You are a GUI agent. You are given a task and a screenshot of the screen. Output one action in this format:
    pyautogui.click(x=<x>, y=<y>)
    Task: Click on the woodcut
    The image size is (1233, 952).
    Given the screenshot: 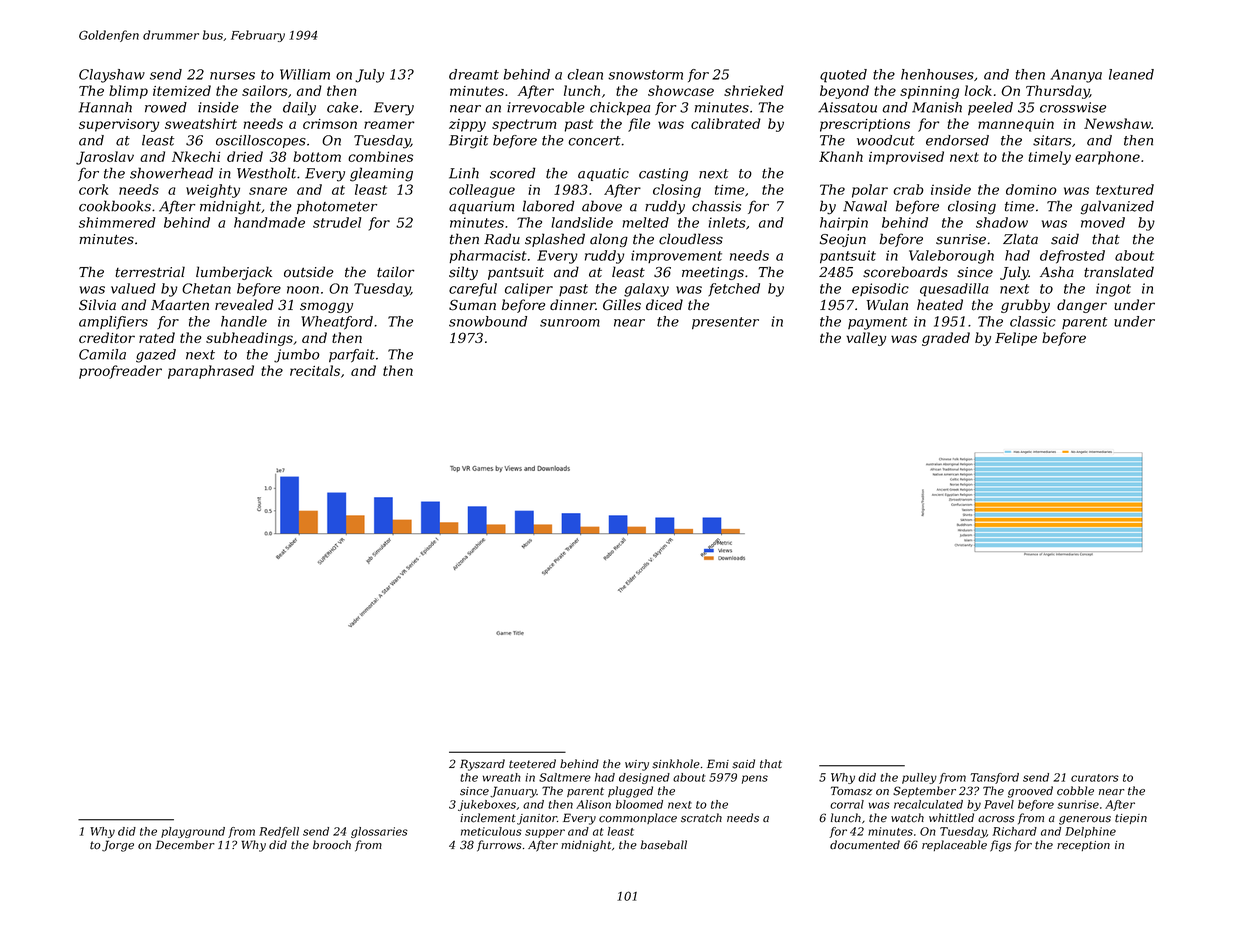 What is the action you would take?
    pyautogui.click(x=886, y=140)
